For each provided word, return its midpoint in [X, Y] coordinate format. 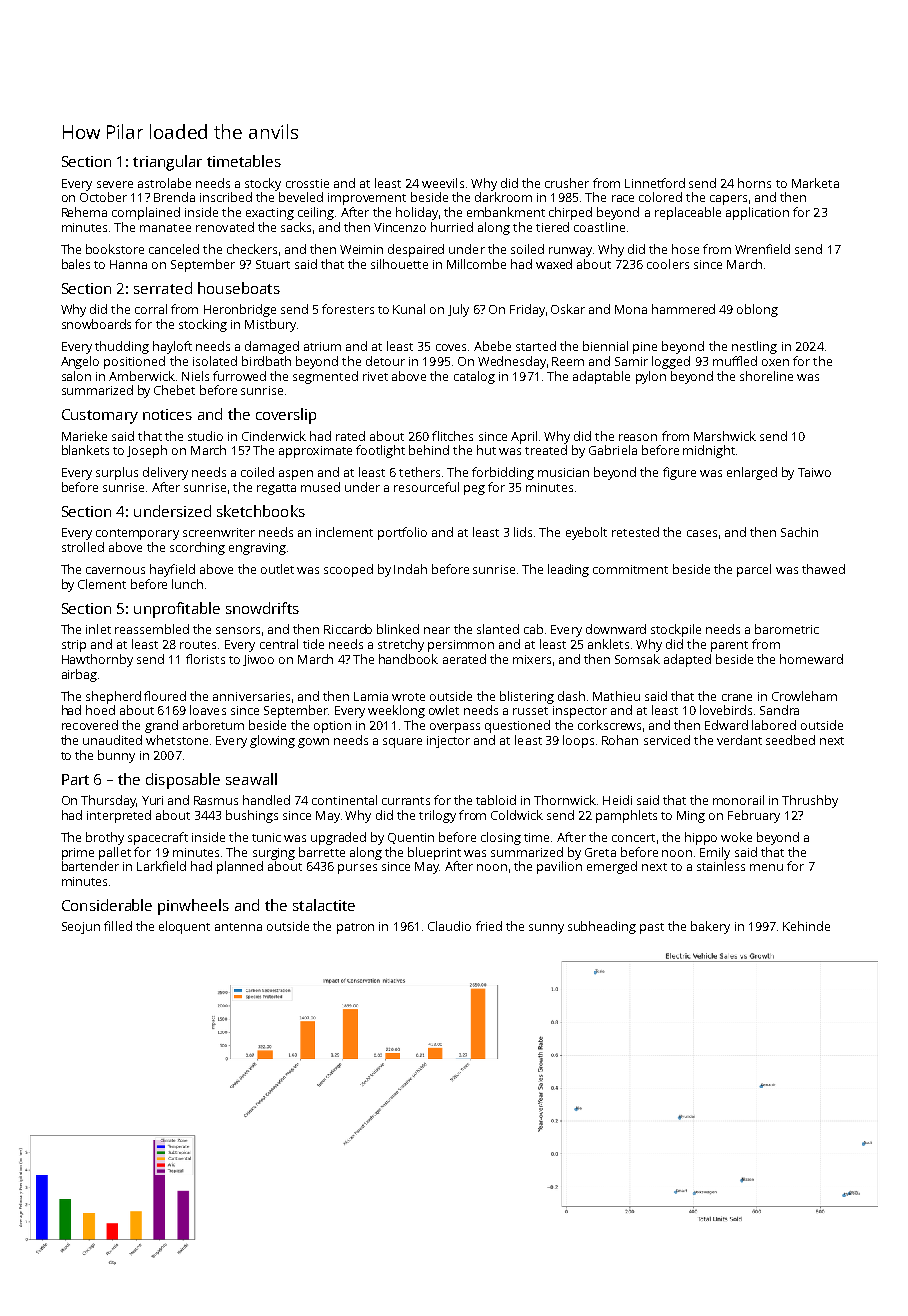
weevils [443, 183]
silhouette [399, 264]
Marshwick [725, 436]
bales [76, 264]
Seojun [81, 928]
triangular [167, 163]
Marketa [815, 183]
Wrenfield [762, 249]
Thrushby [810, 801]
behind [429, 450]
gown [313, 743]
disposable [183, 781]
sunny [546, 929]
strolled [83, 547]
